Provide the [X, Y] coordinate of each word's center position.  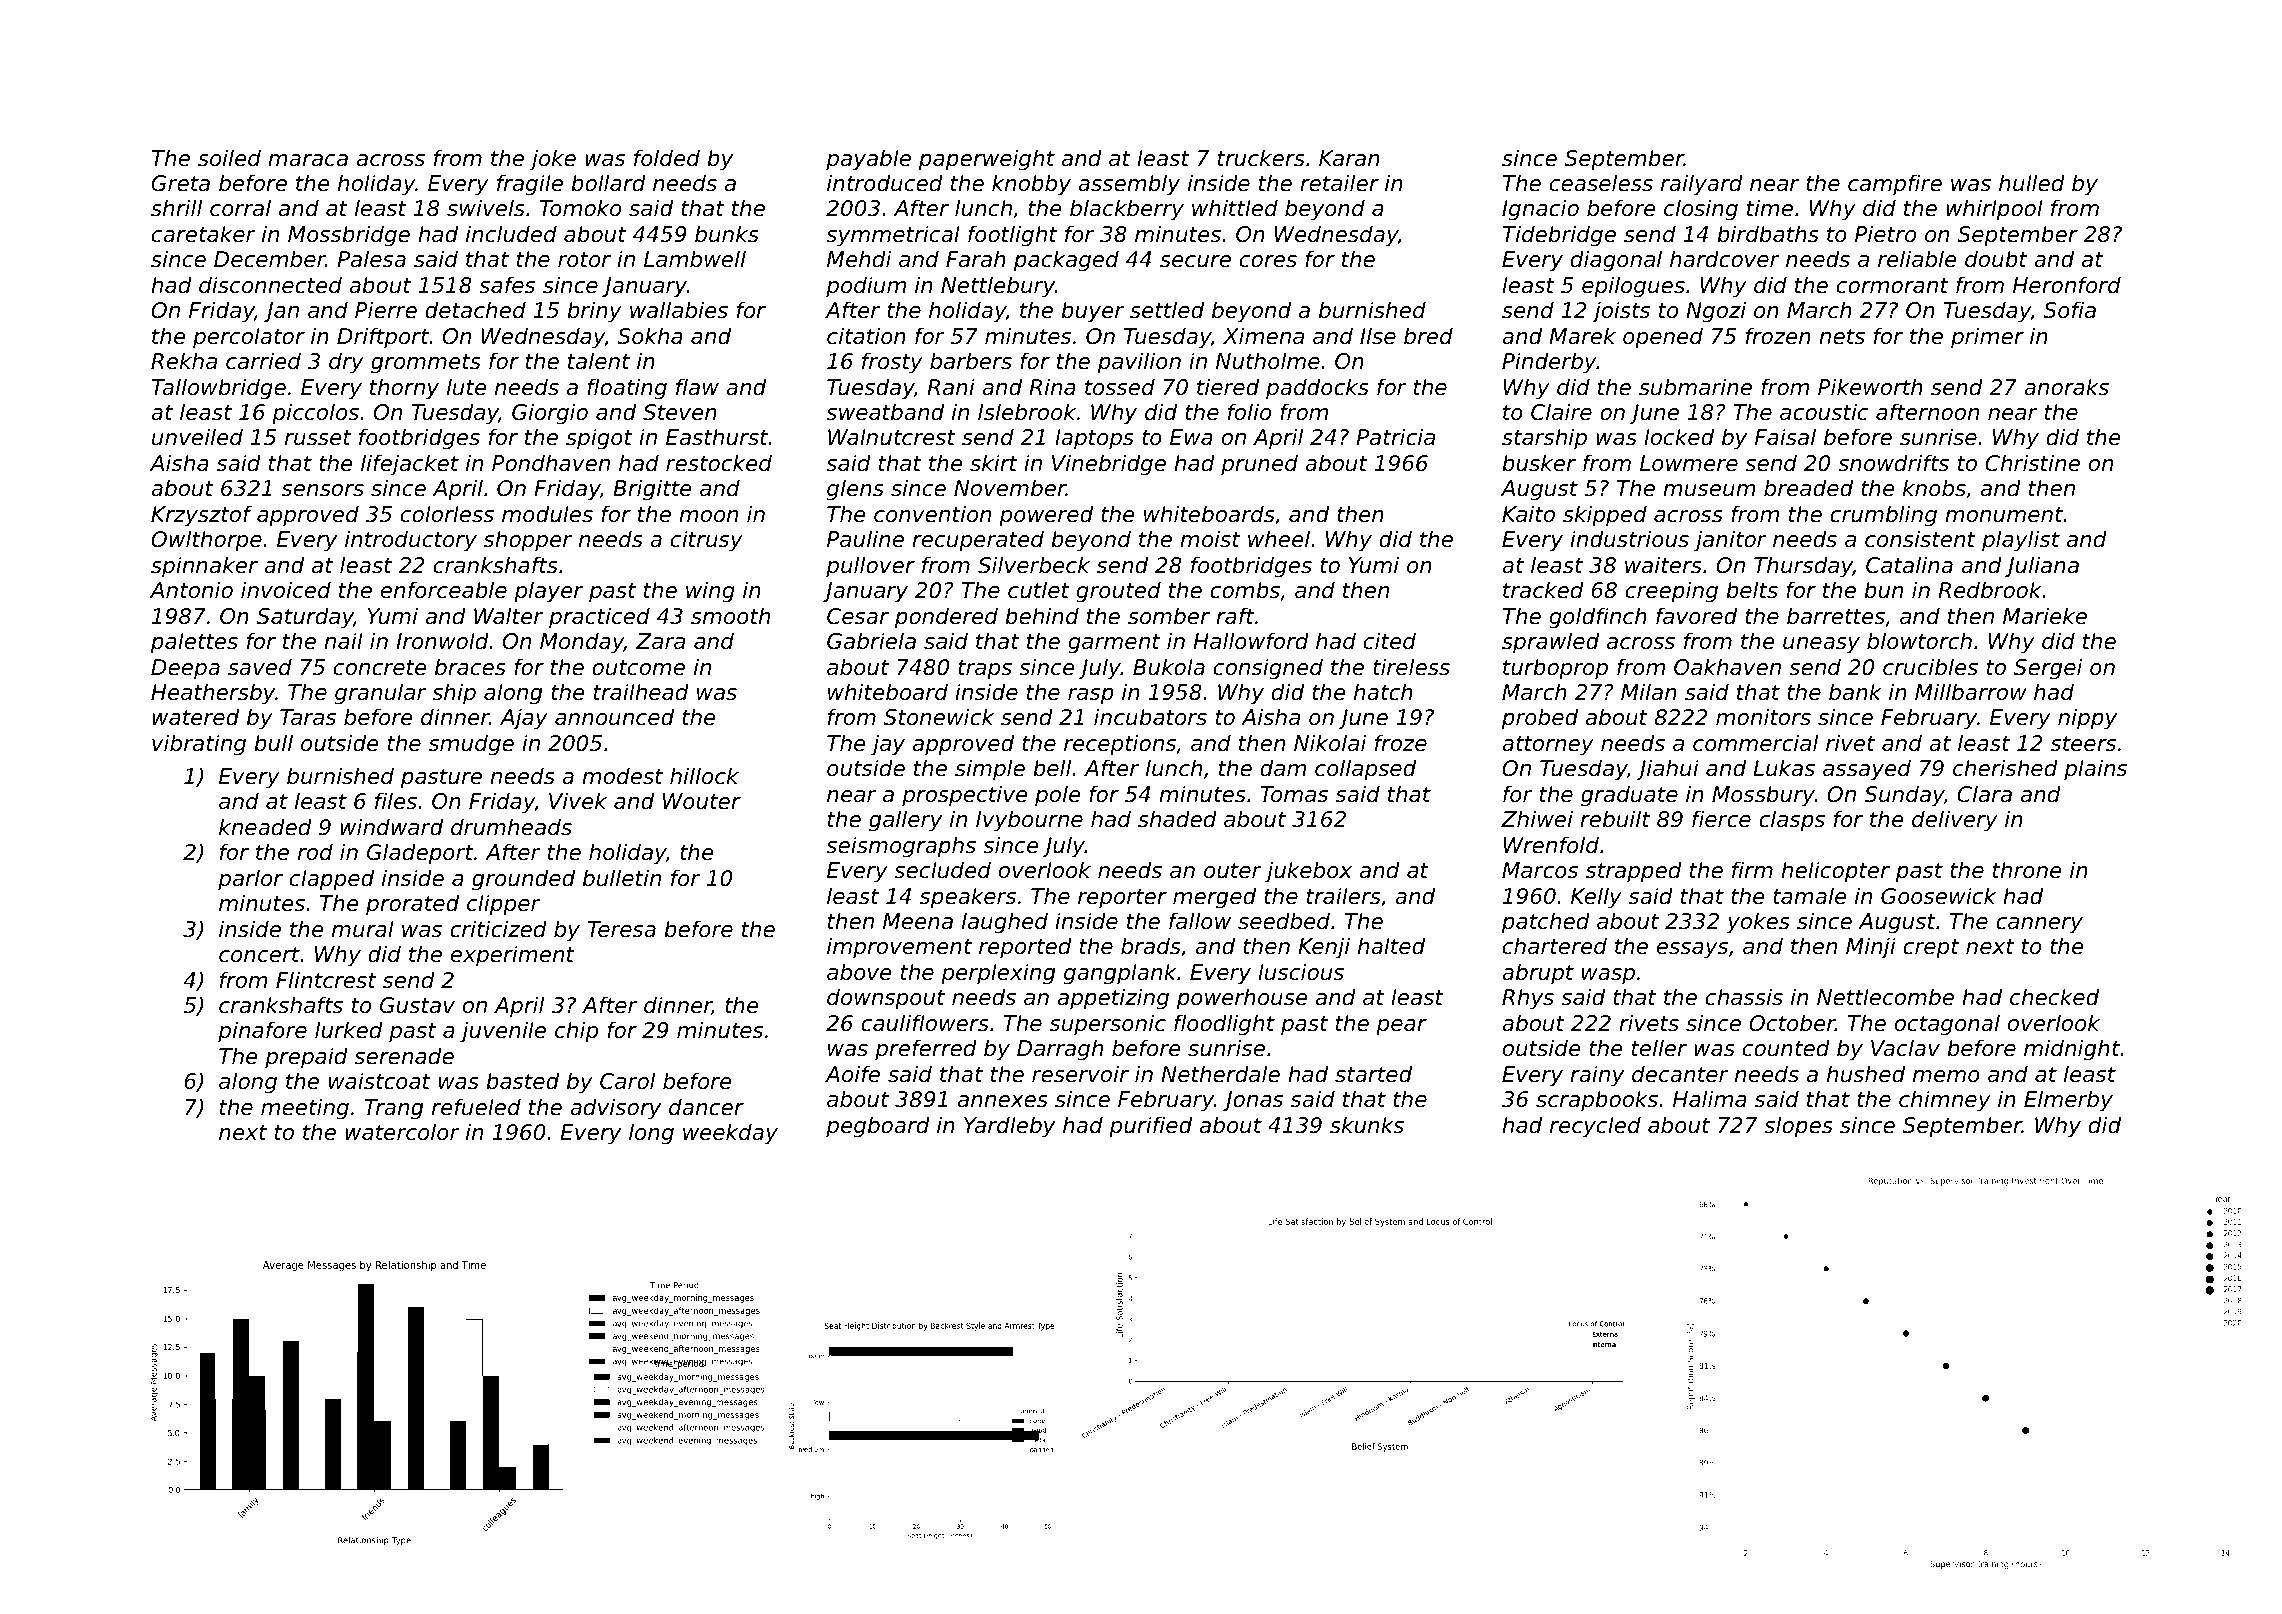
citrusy [707, 541]
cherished [2005, 768]
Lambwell [695, 259]
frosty [892, 363]
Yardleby [1009, 1127]
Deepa [185, 669]
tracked [1543, 590]
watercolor [402, 1132]
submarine [1695, 387]
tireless [1411, 667]
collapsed [1365, 770]
